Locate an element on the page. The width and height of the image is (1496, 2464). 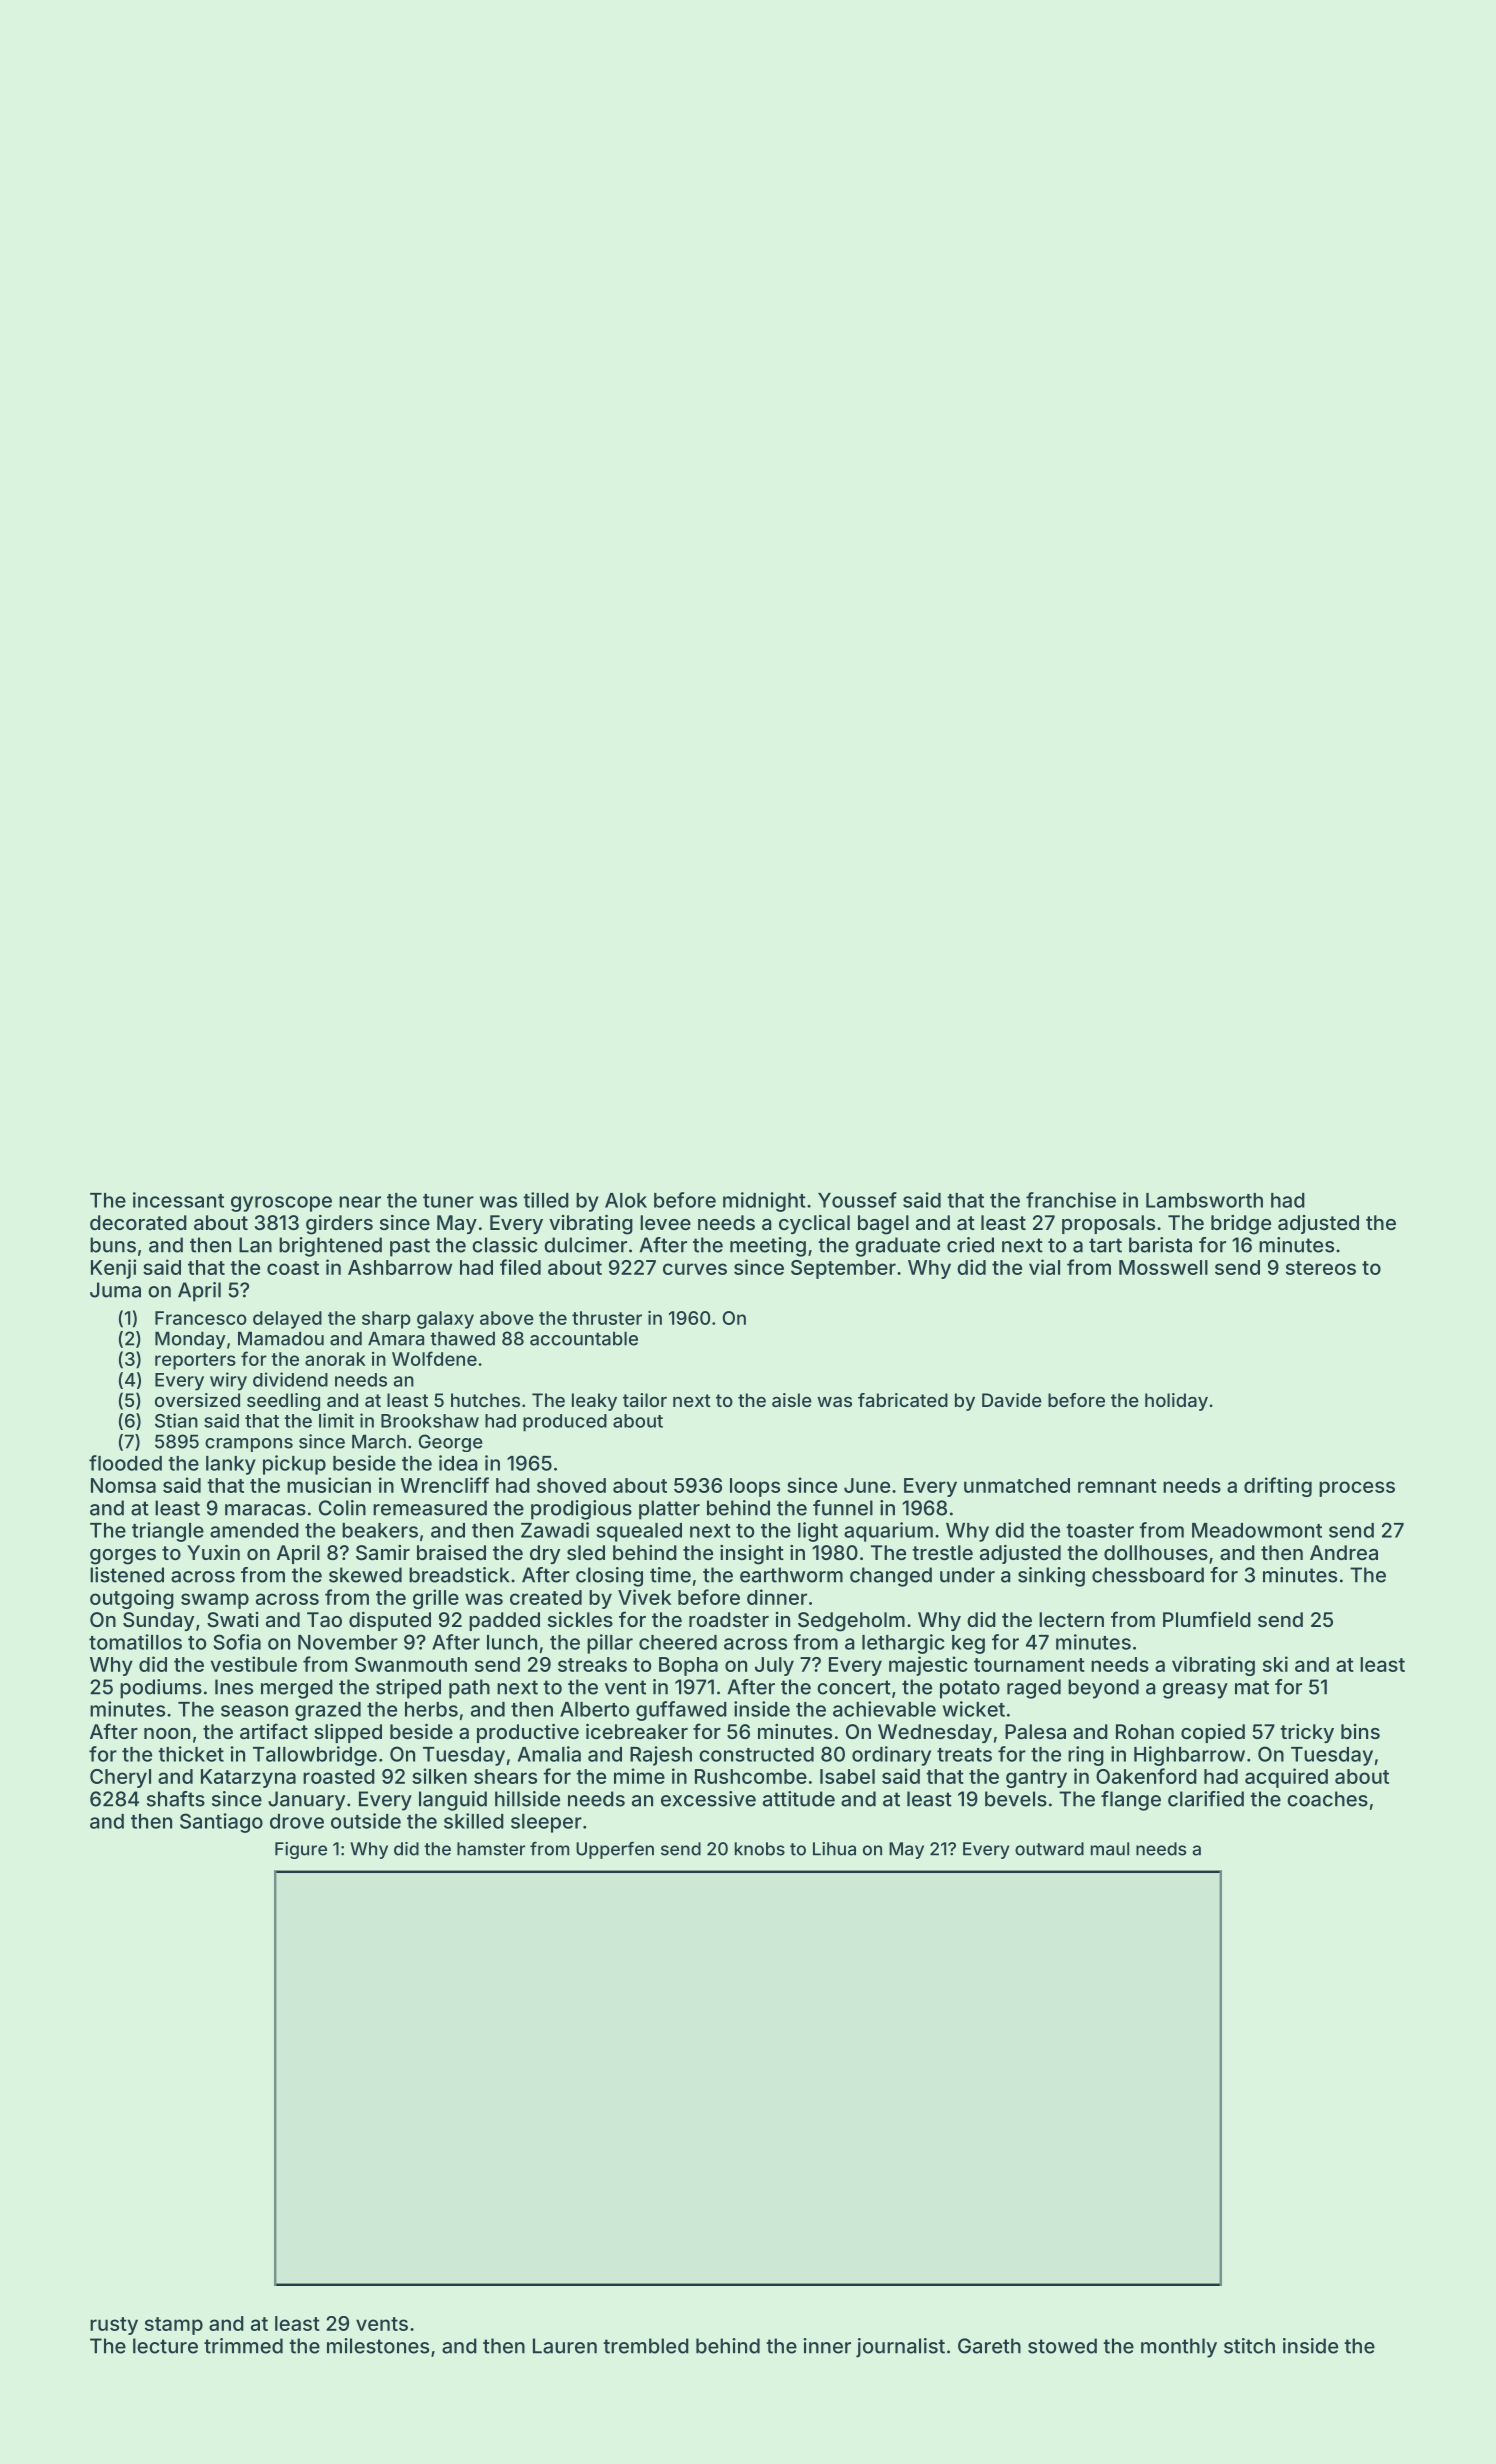
journalist is located at coordinates (900, 2348).
